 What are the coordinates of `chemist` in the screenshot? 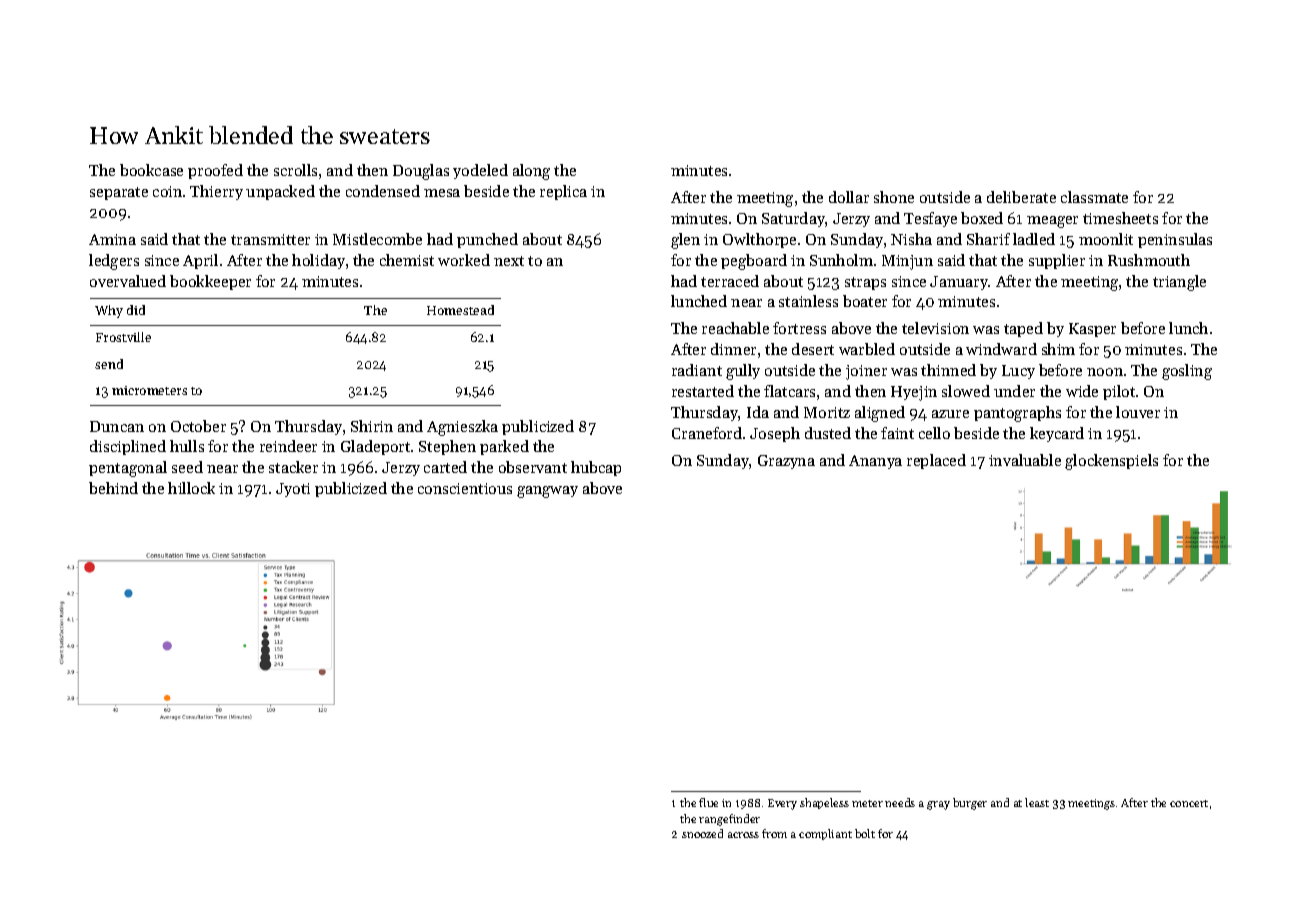 It's located at (407, 260).
